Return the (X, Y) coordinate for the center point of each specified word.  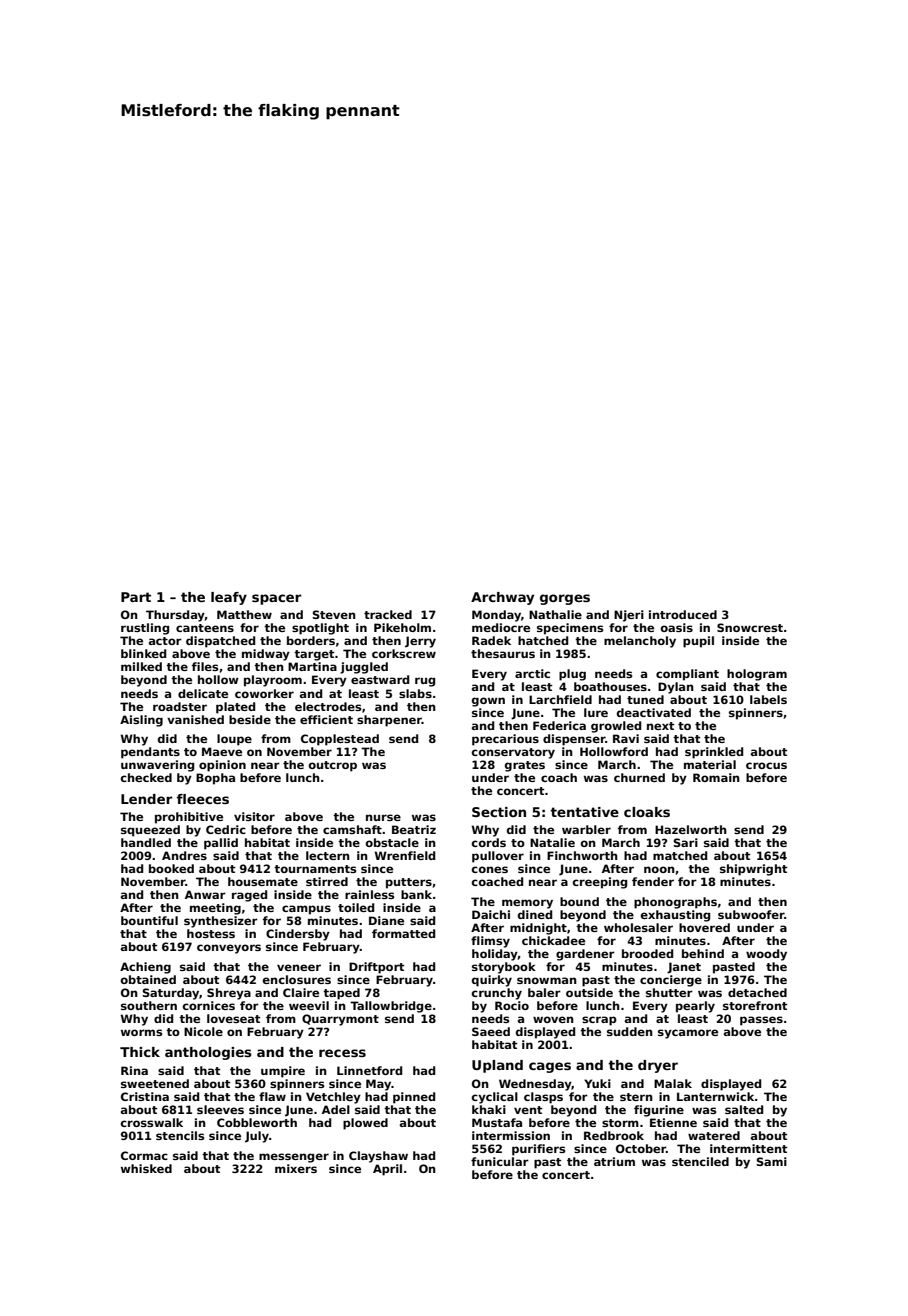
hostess (211, 933)
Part (136, 597)
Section (499, 812)
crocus (766, 765)
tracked (388, 614)
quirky (492, 981)
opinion (222, 766)
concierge (671, 981)
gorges (565, 599)
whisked (146, 1168)
